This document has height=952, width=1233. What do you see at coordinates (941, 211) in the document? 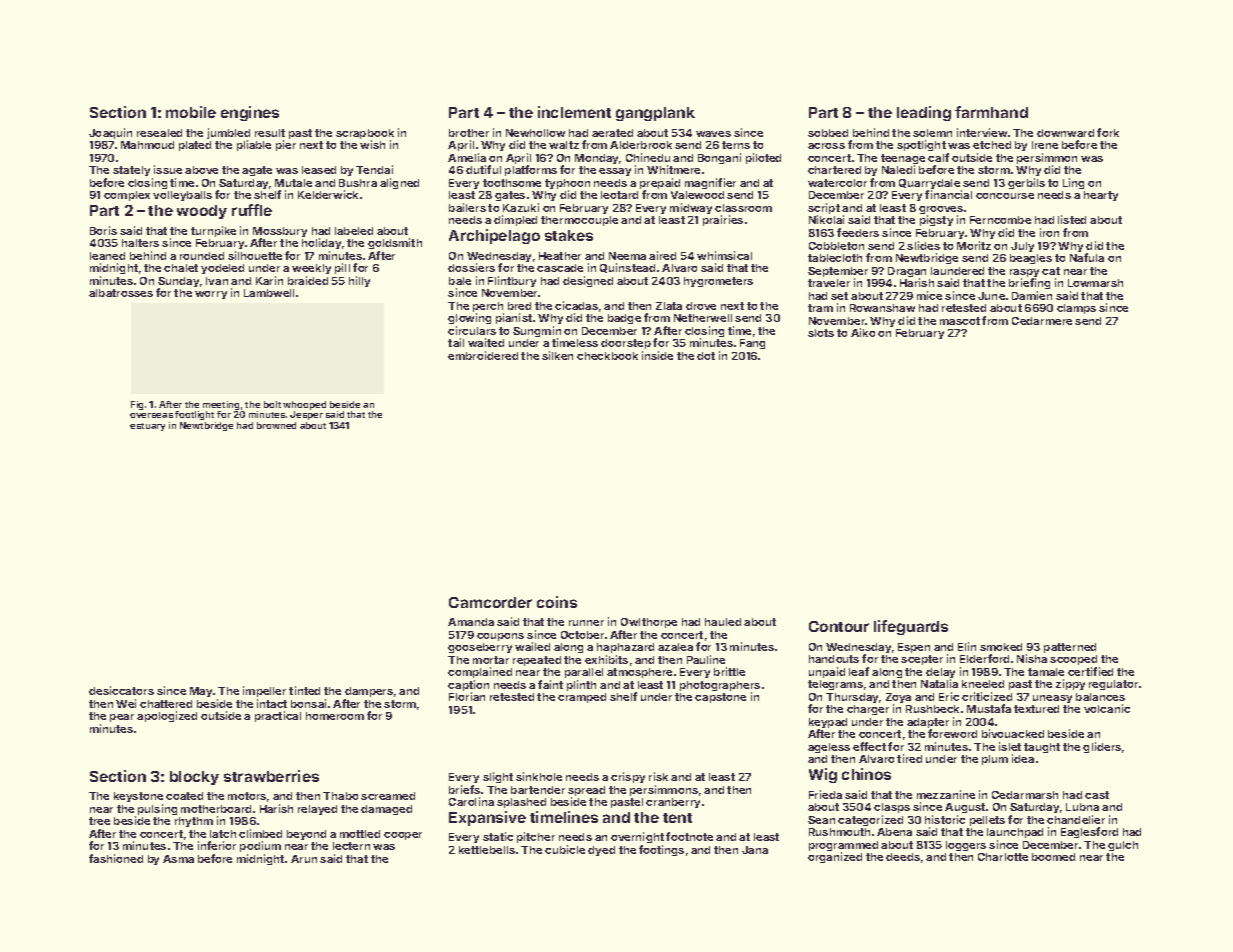
I see `grooves` at bounding box center [941, 211].
